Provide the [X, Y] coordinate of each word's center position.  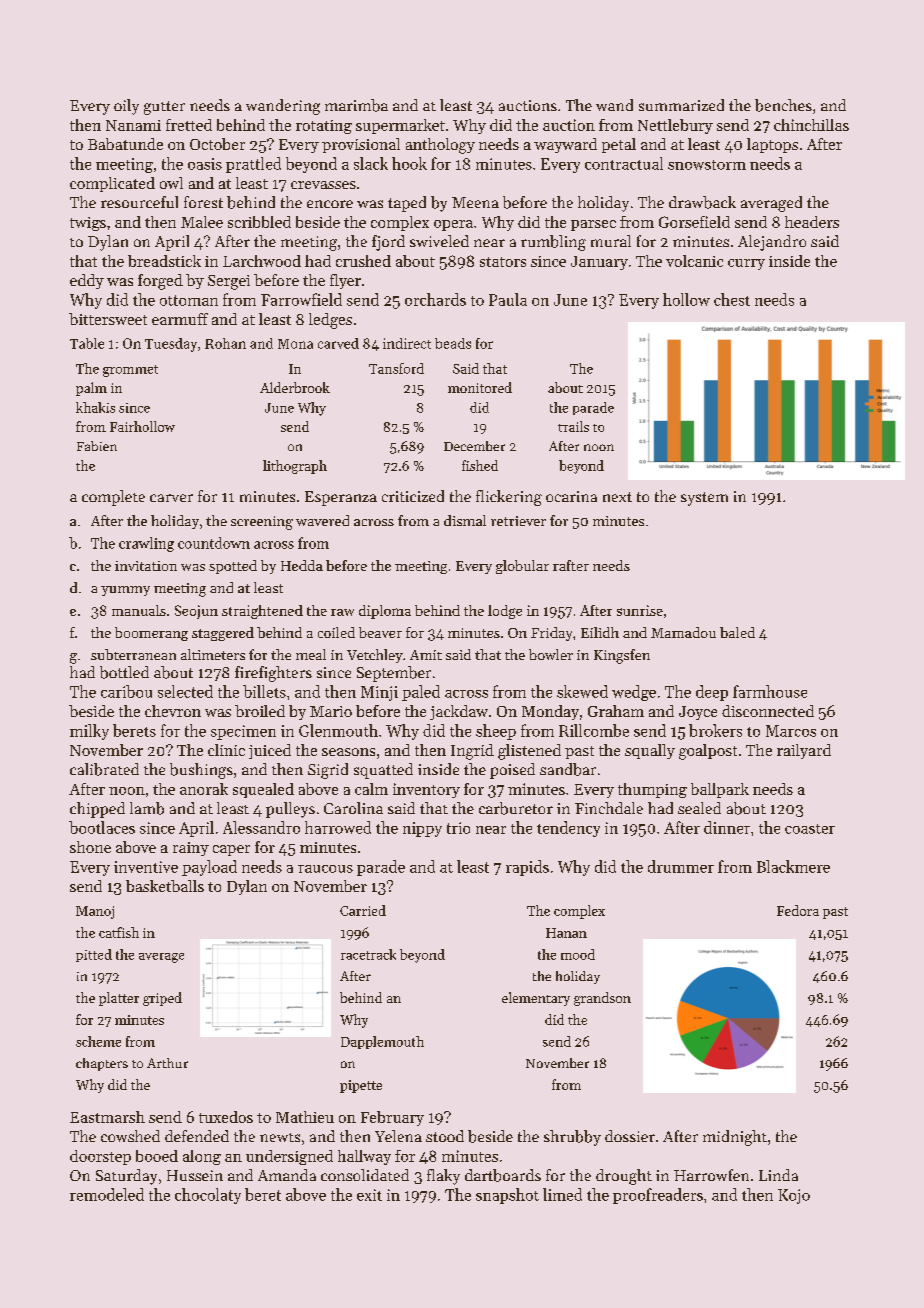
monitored [480, 387]
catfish [119, 932]
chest [732, 299]
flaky [443, 1177]
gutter [164, 108]
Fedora [798, 910]
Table [87, 343]
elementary [536, 999]
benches [783, 105]
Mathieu [305, 1117]
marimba [356, 105]
